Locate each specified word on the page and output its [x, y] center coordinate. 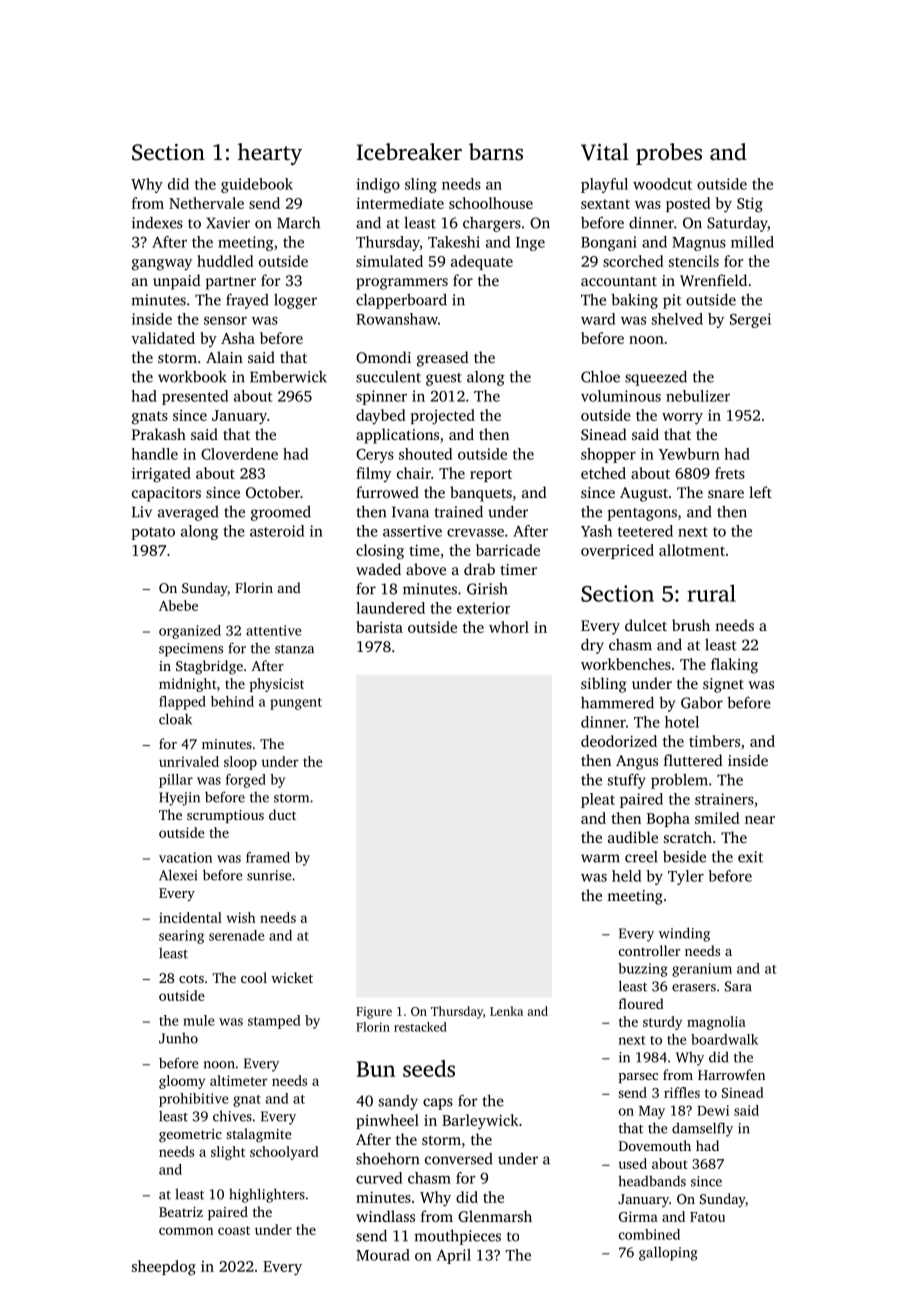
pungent [296, 704]
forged [246, 781]
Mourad [383, 1255]
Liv [142, 512]
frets [730, 473]
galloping [668, 1253]
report [491, 475]
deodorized [619, 741]
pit [672, 301]
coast [234, 1230]
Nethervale [206, 203]
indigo [378, 185]
